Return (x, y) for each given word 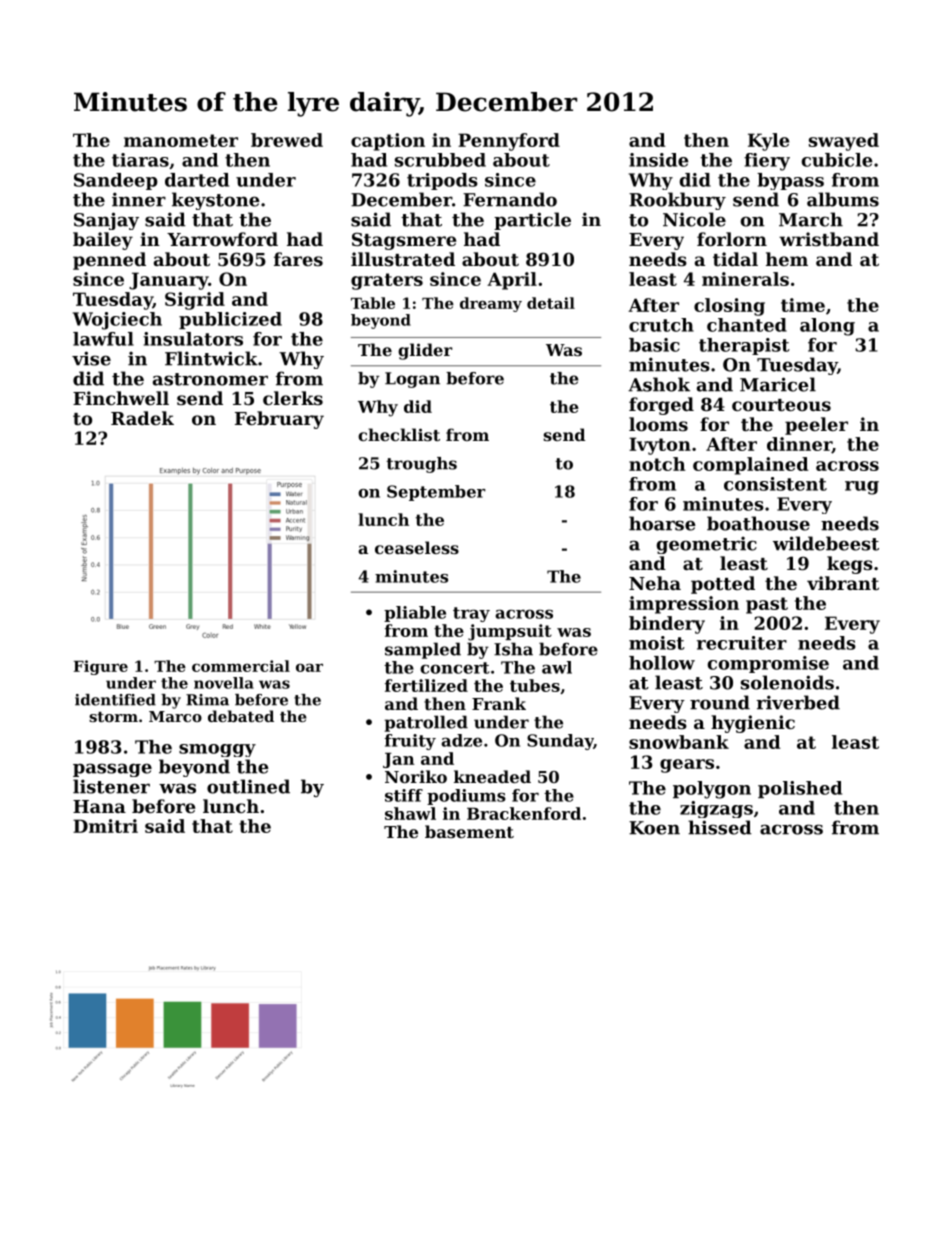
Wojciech (117, 321)
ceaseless (417, 547)
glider (425, 351)
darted (197, 180)
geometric (706, 545)
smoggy (217, 750)
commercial (241, 666)
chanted (747, 325)
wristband (829, 239)
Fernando (510, 199)
